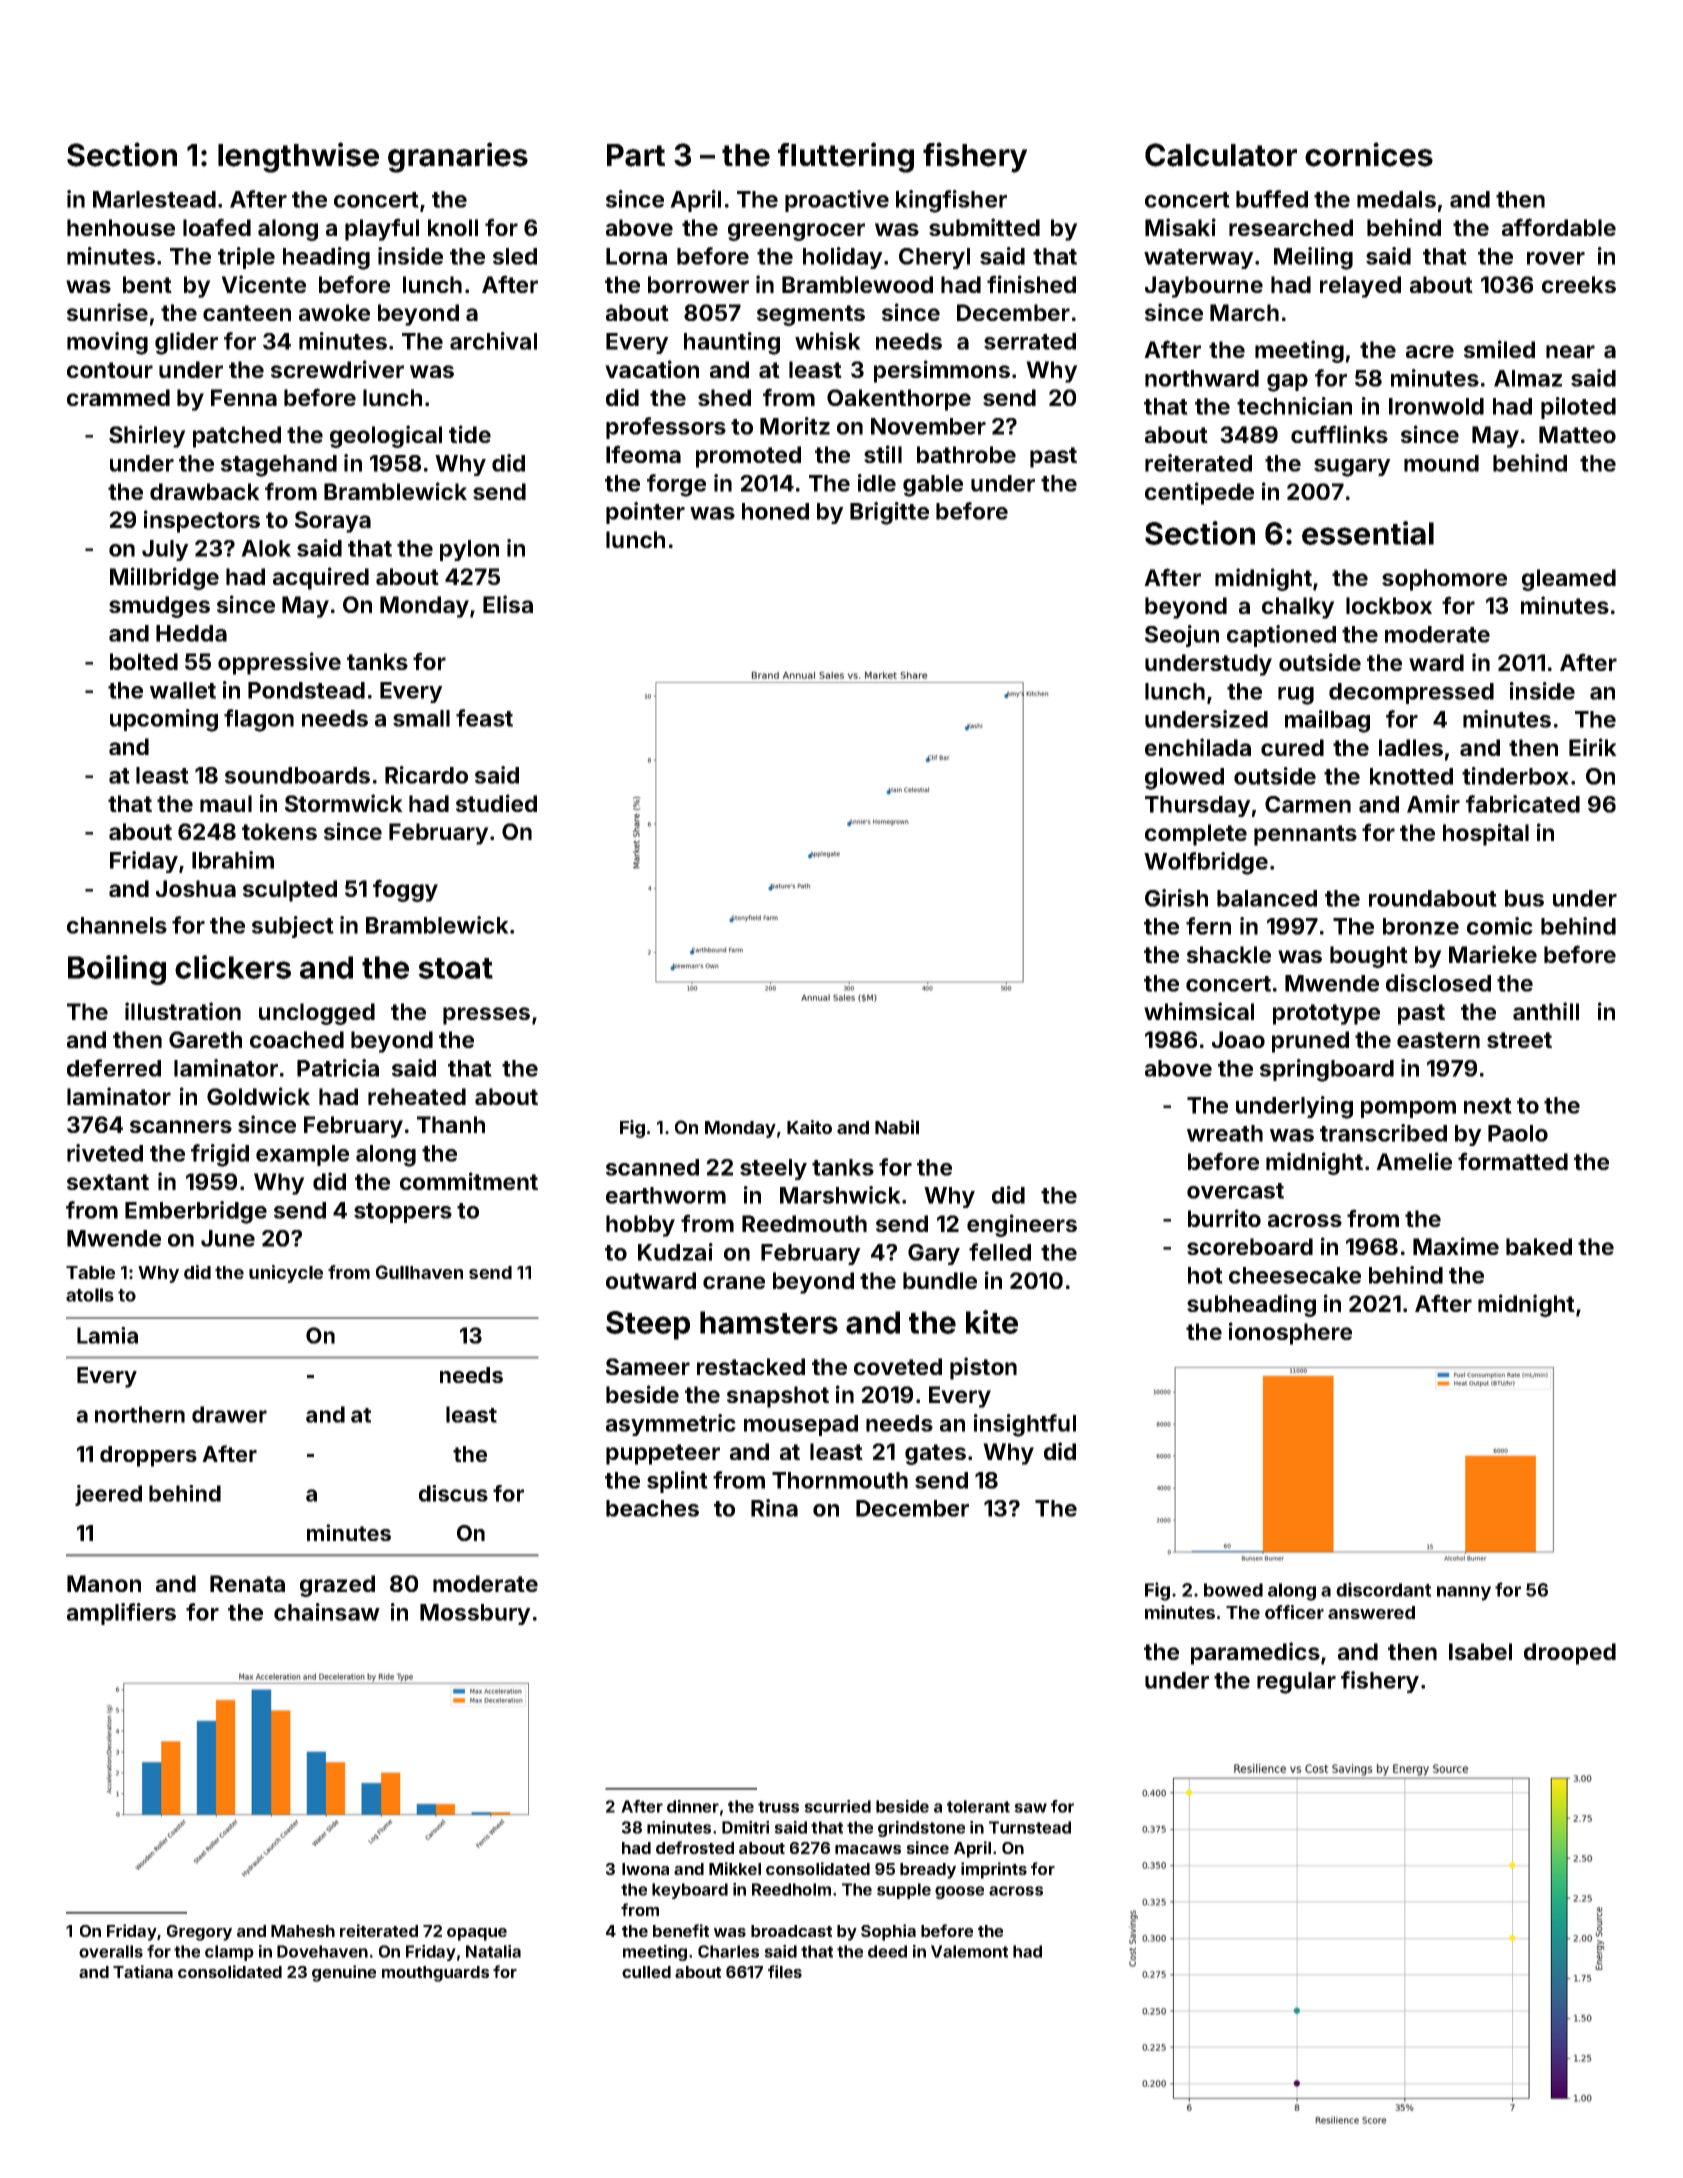 This screenshot has width=1683, height=2178. I want to click on engineers, so click(1022, 1225).
